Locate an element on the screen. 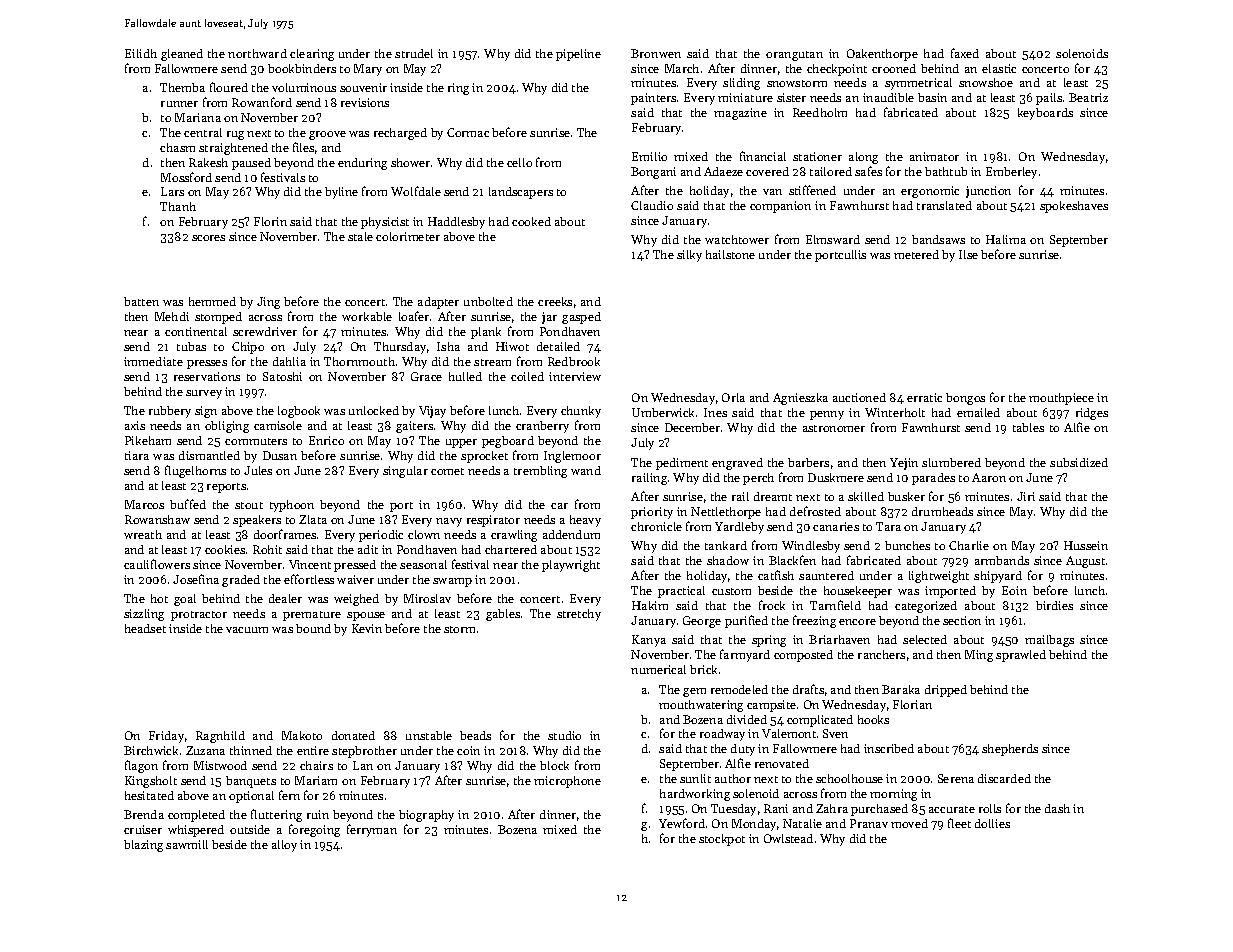  Elmsward is located at coordinates (833, 239).
